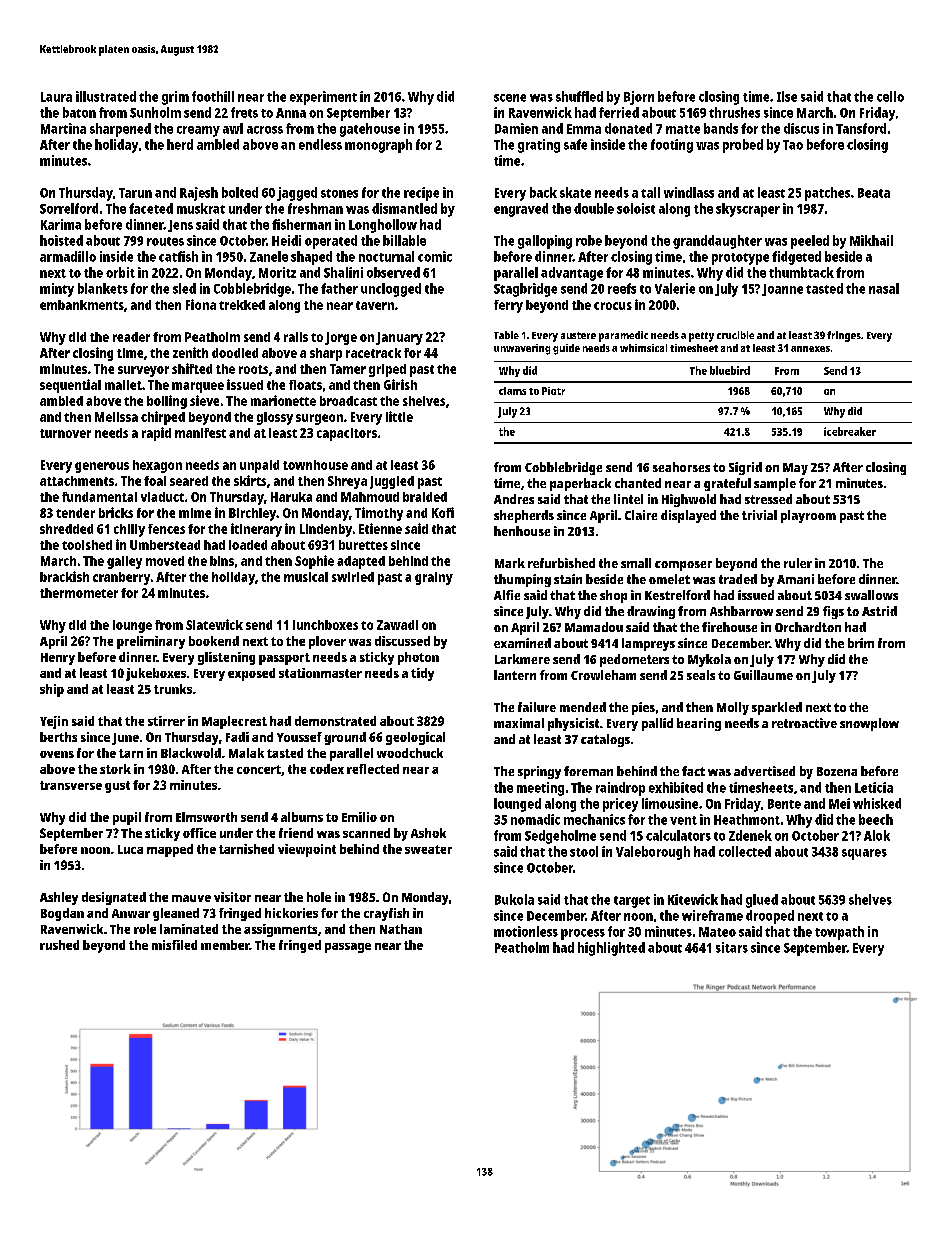 This screenshot has width=952, height=1233. Describe the element at coordinates (418, 658) in the screenshot. I see `photon` at that location.
